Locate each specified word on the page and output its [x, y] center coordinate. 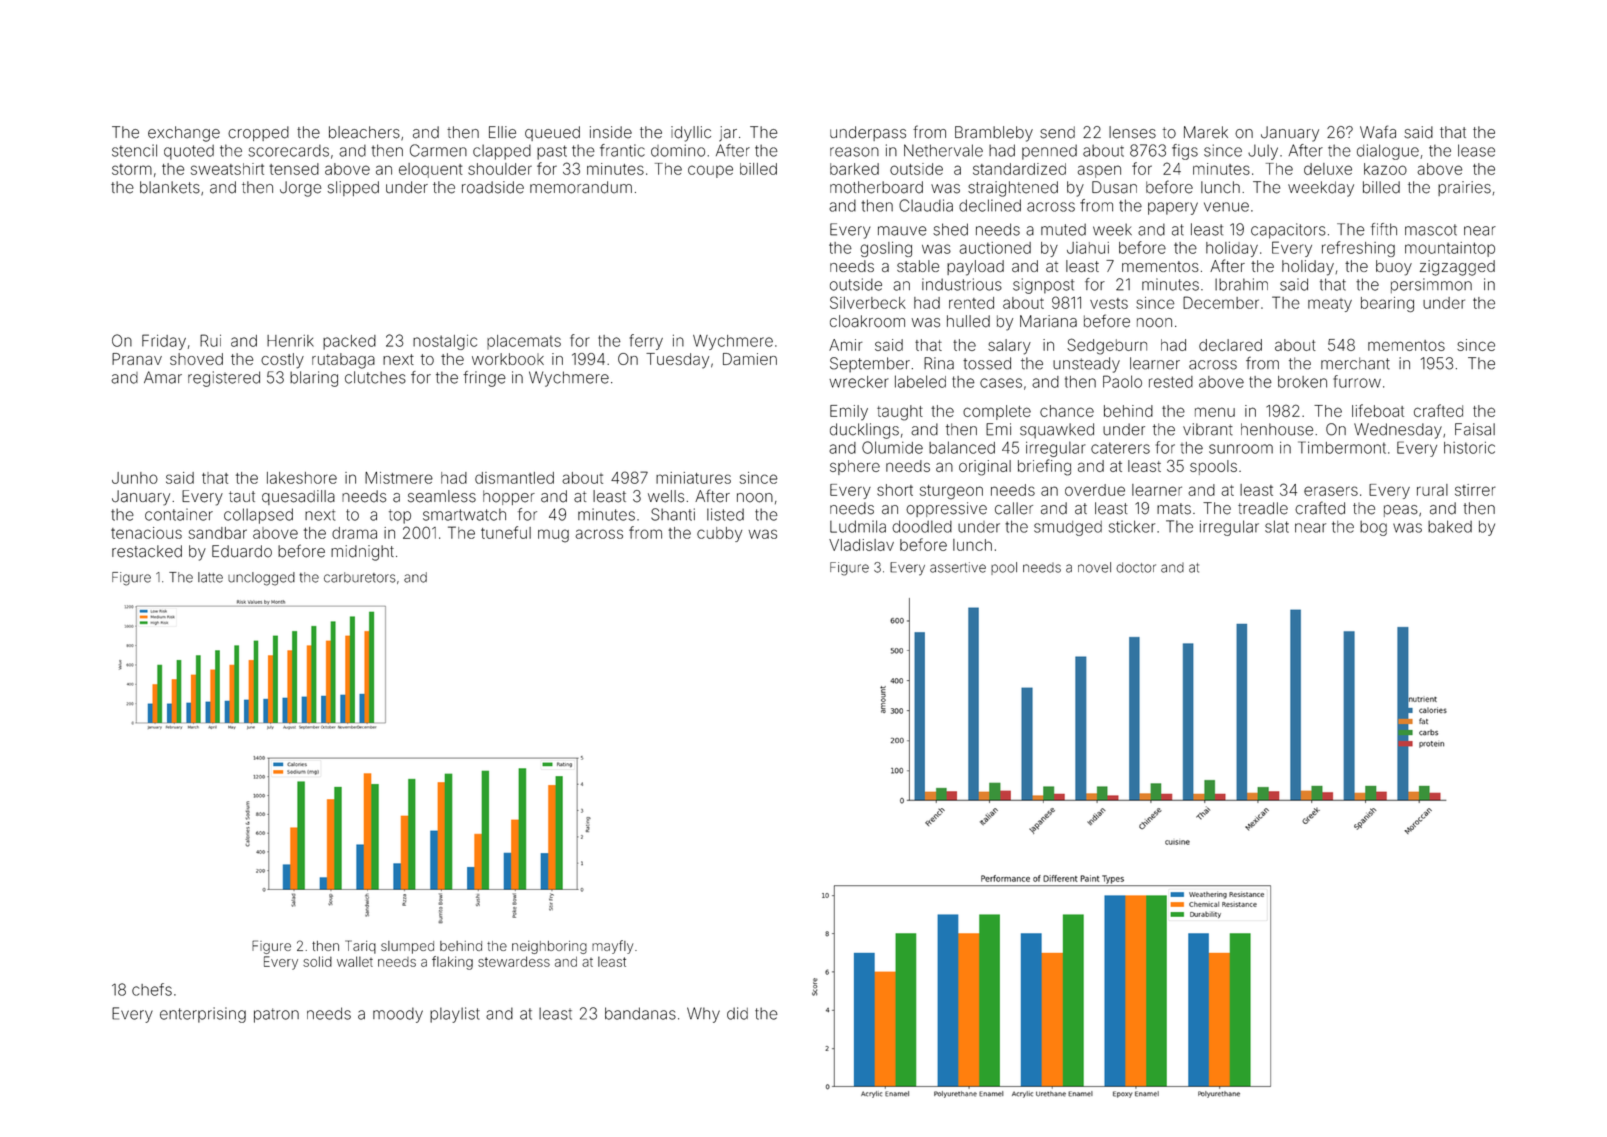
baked [1450, 526]
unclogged [261, 579]
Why [703, 1015]
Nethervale [943, 150]
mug [553, 536]
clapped [502, 152]
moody [398, 1015]
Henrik [290, 341]
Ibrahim [1241, 284]
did [737, 1013]
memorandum [581, 187]
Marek [1206, 132]
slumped [407, 947]
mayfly [612, 947]
